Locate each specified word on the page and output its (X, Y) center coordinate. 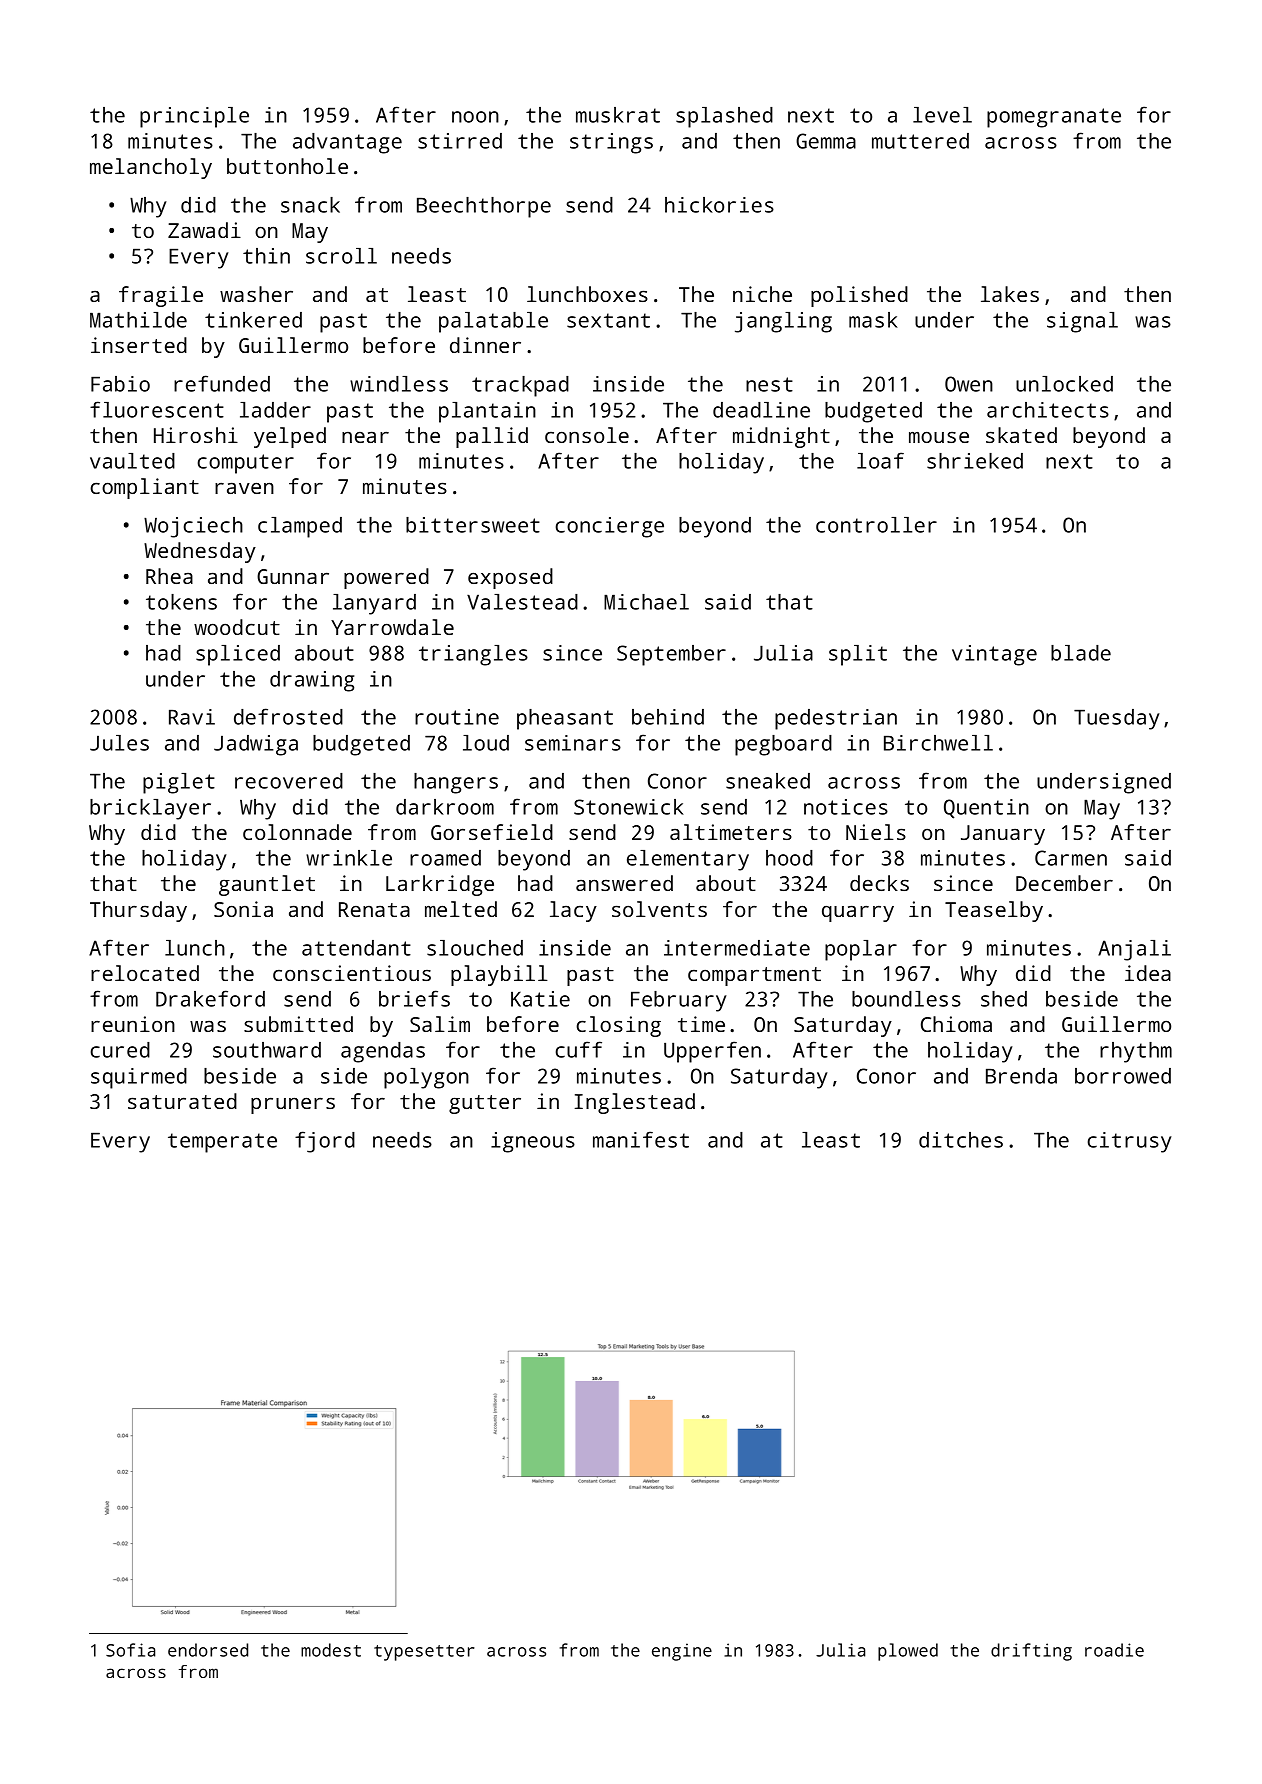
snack (310, 205)
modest (331, 1650)
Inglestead (635, 1103)
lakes (1010, 294)
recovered (289, 781)
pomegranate (1054, 118)
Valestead (522, 602)
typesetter (424, 1653)
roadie (1114, 1650)
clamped (300, 527)
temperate (222, 1143)
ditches (961, 1140)
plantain (487, 412)
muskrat (618, 115)
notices (846, 807)
